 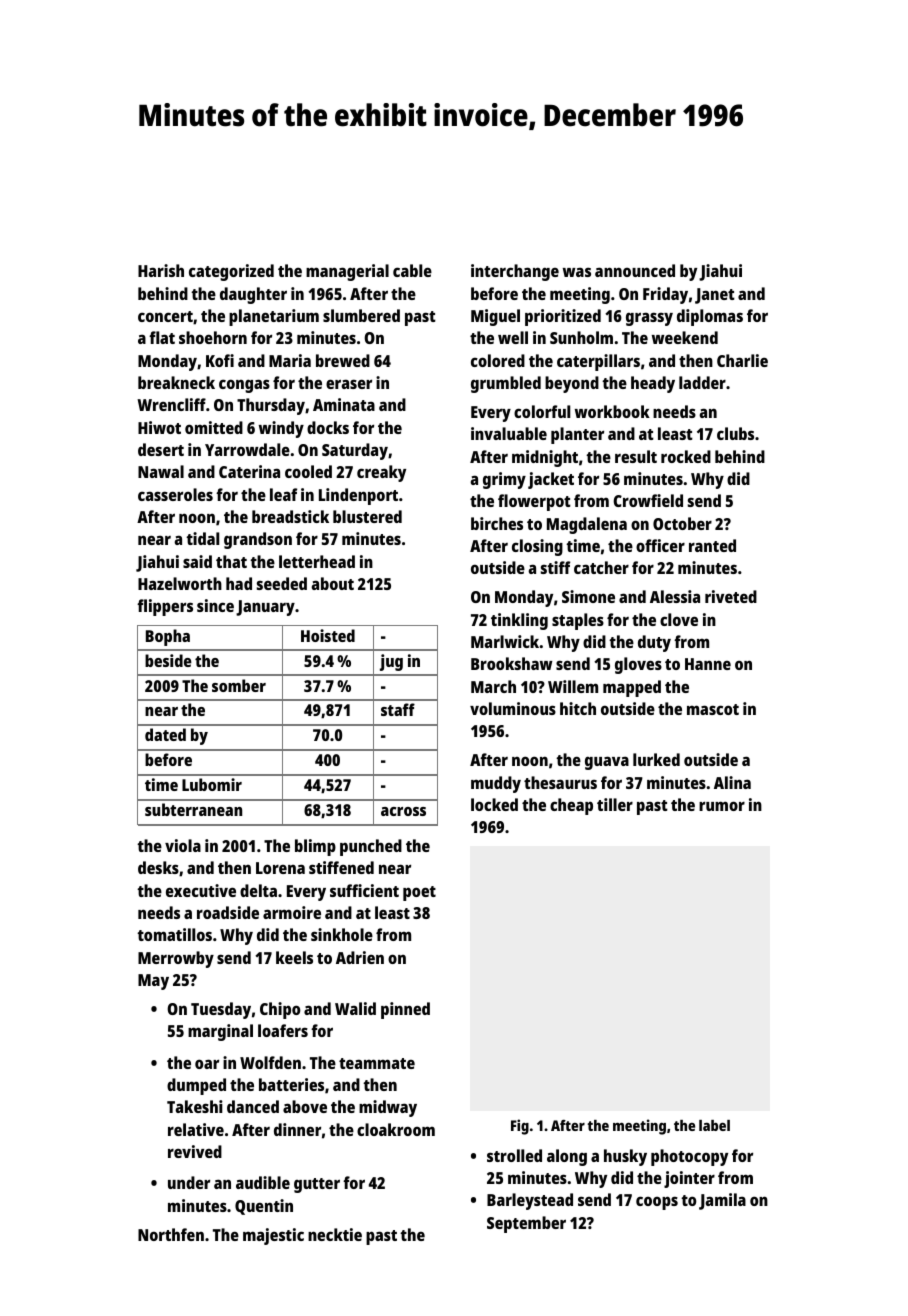 I want to click on Hazelworth, so click(x=180, y=583).
